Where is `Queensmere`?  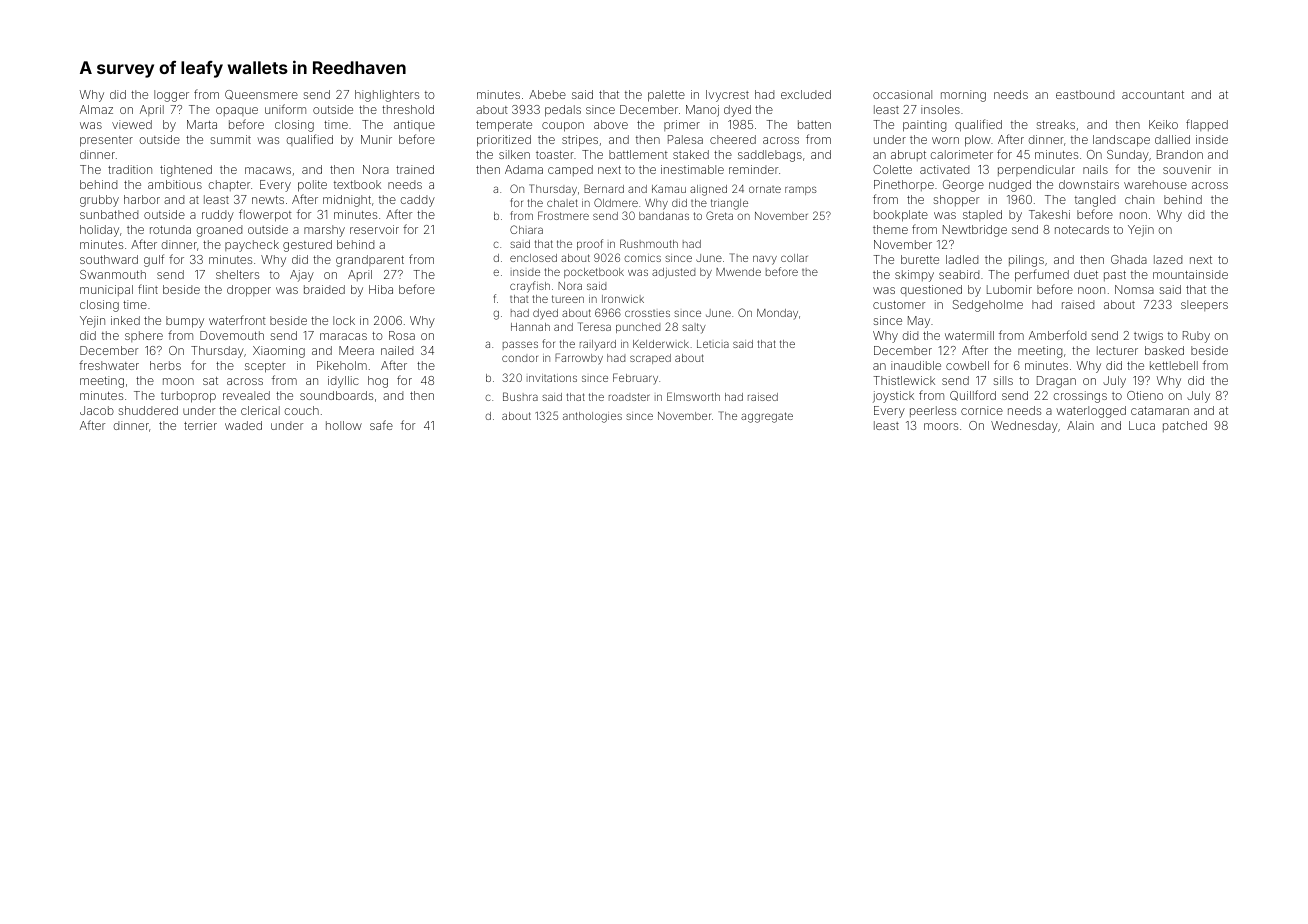
Queensmere is located at coordinates (261, 95).
